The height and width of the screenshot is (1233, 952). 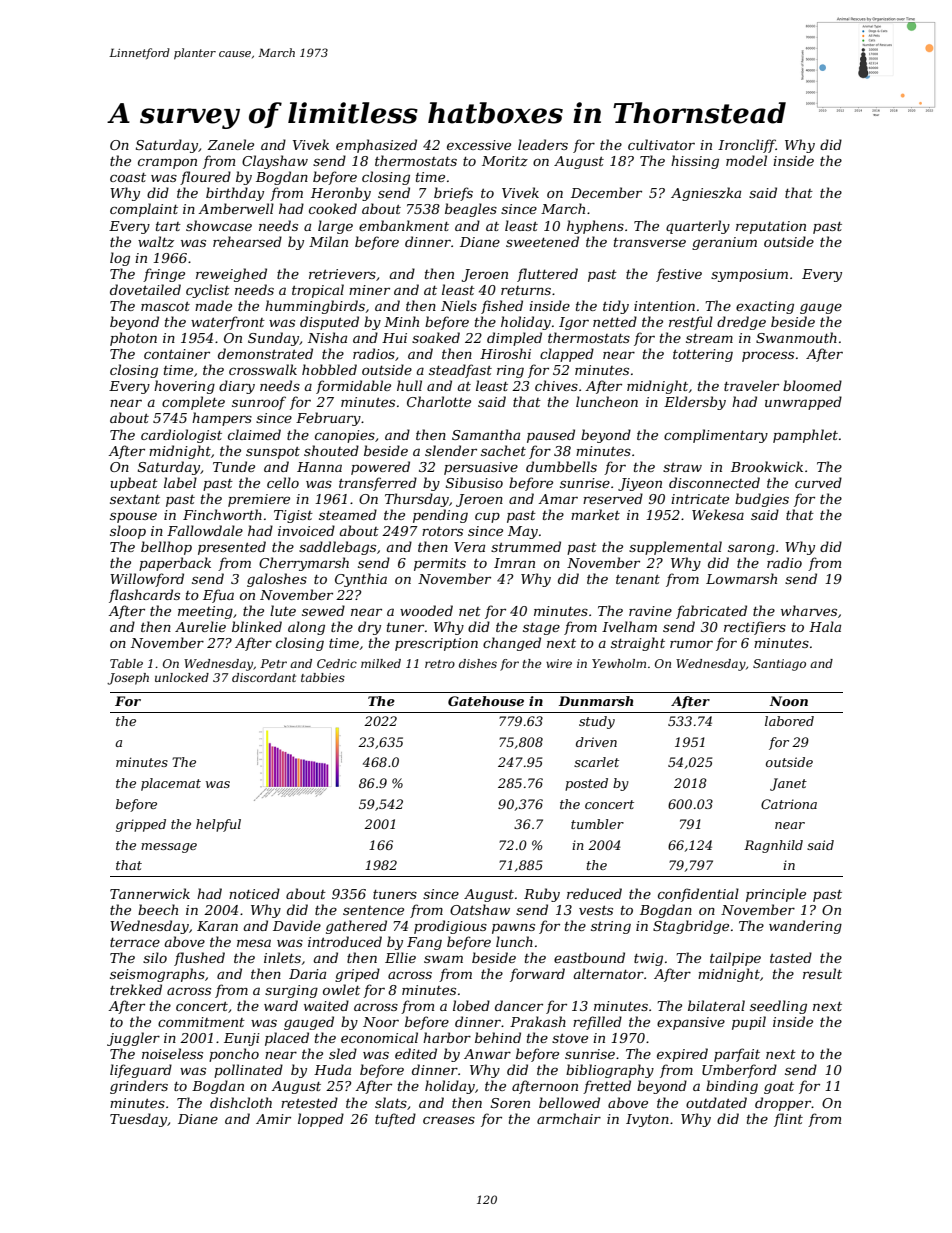 I want to click on Daria, so click(x=307, y=974).
